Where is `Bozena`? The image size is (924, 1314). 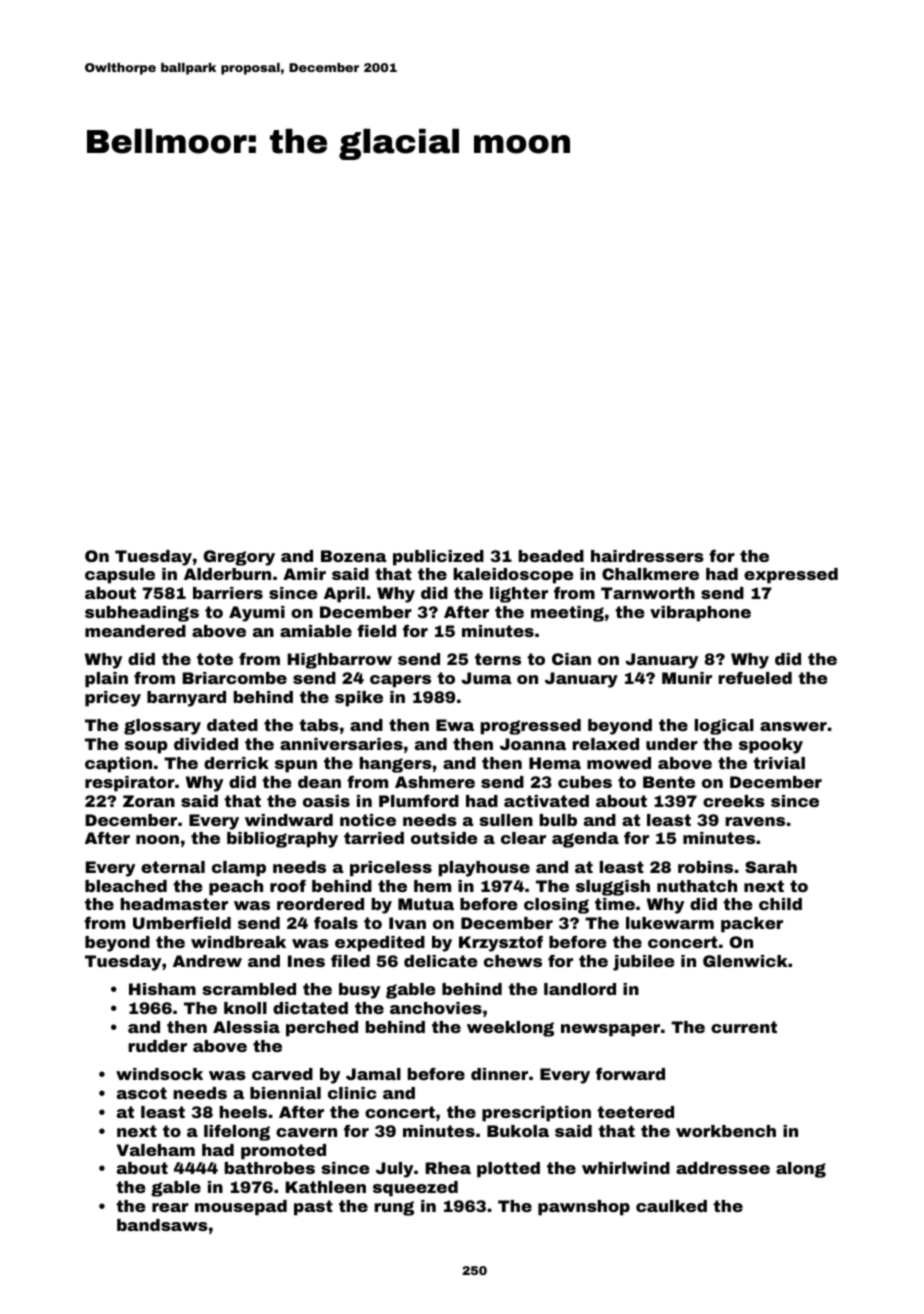 Bozena is located at coordinates (354, 556).
